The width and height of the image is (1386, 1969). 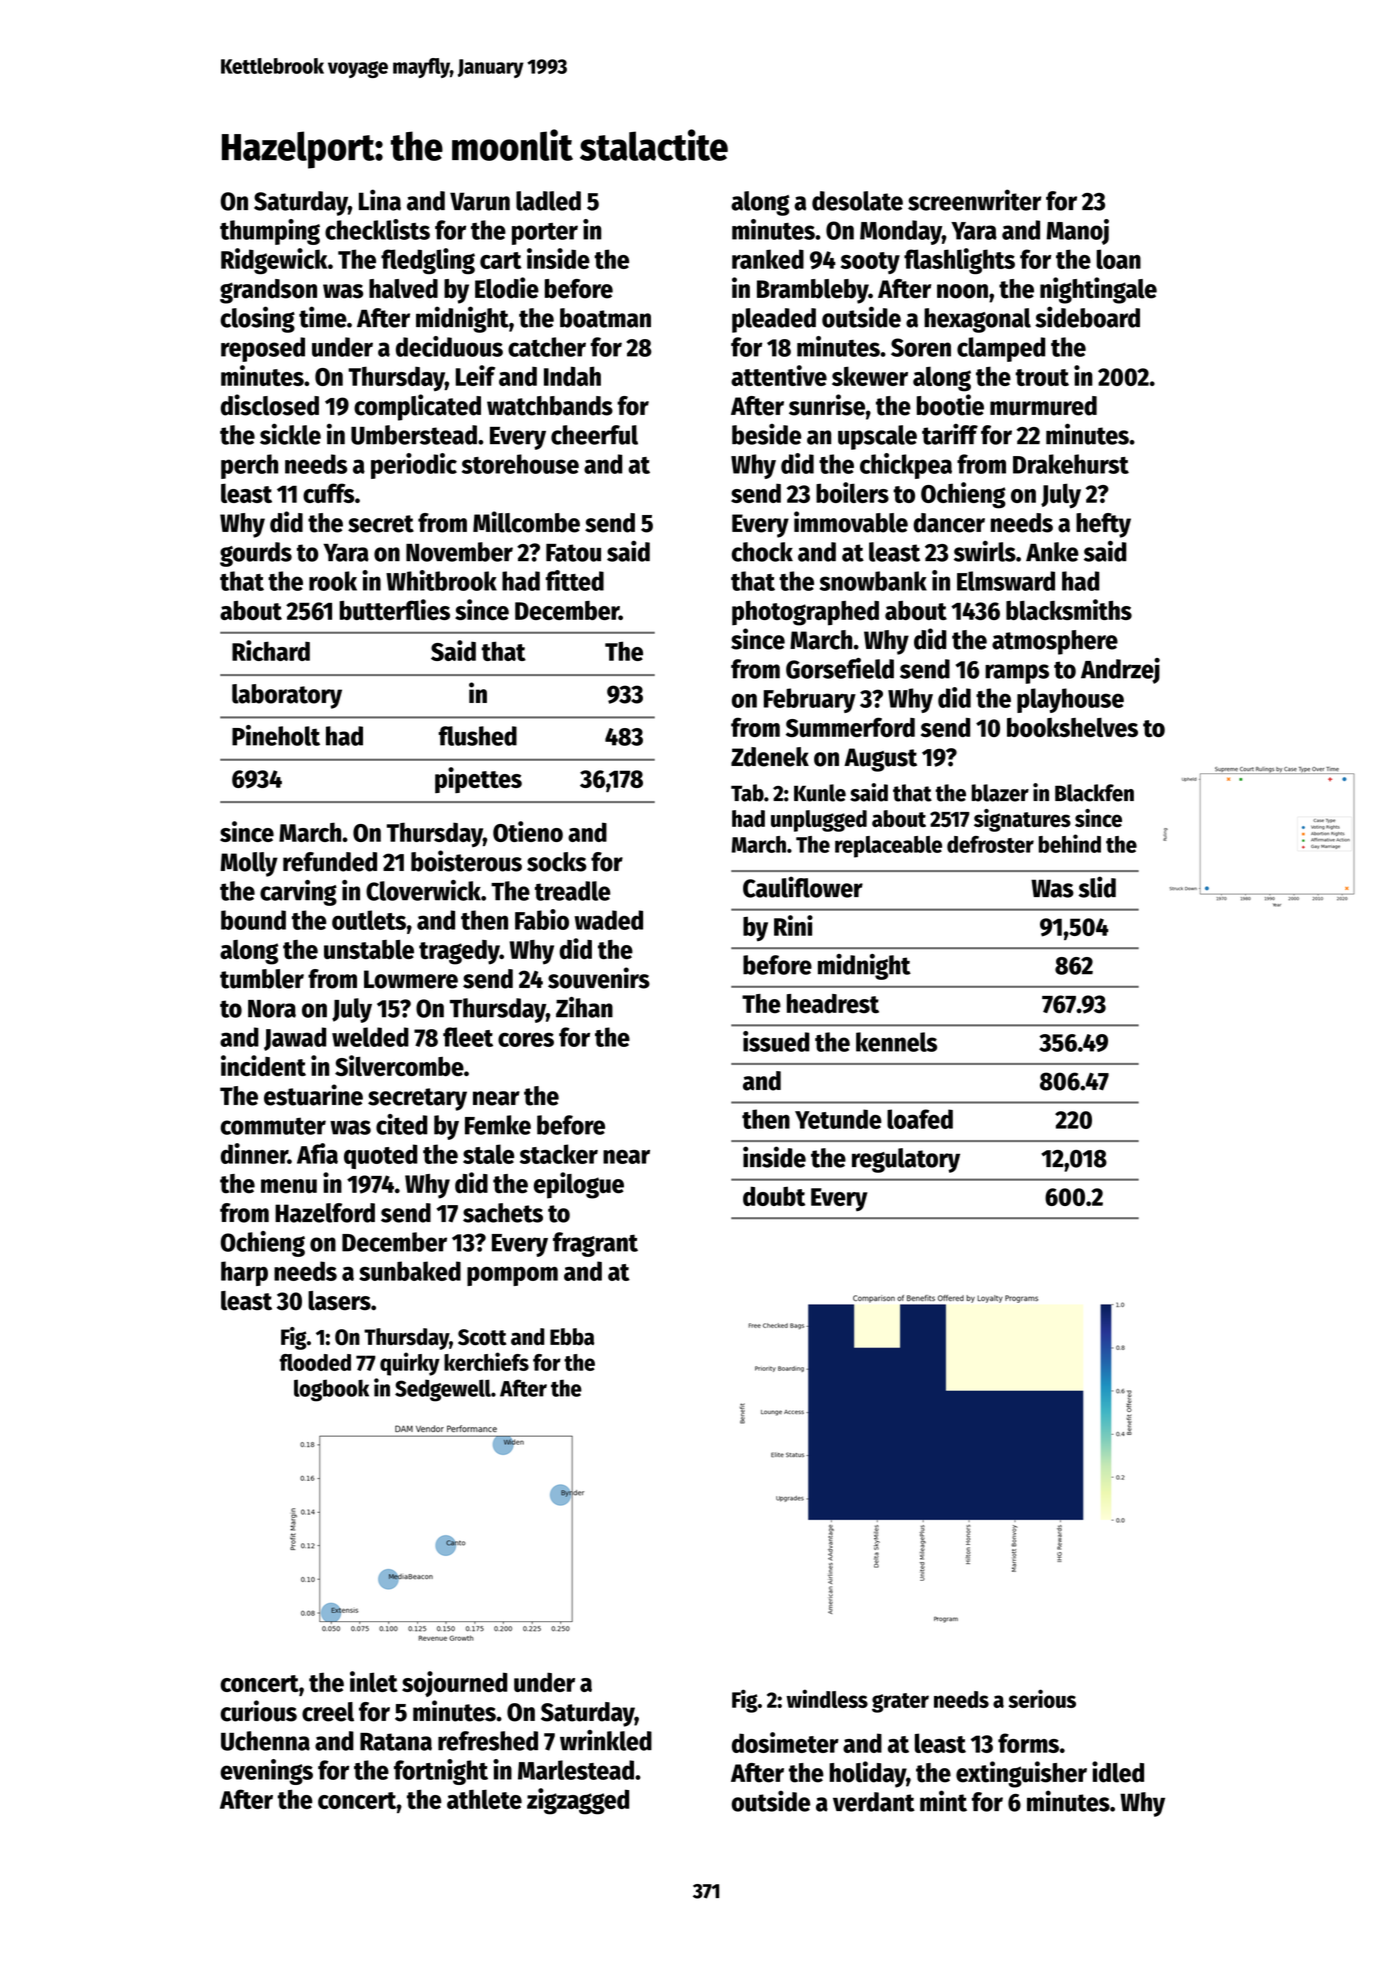 What do you see at coordinates (819, 821) in the image?
I see `unplugged` at bounding box center [819, 821].
